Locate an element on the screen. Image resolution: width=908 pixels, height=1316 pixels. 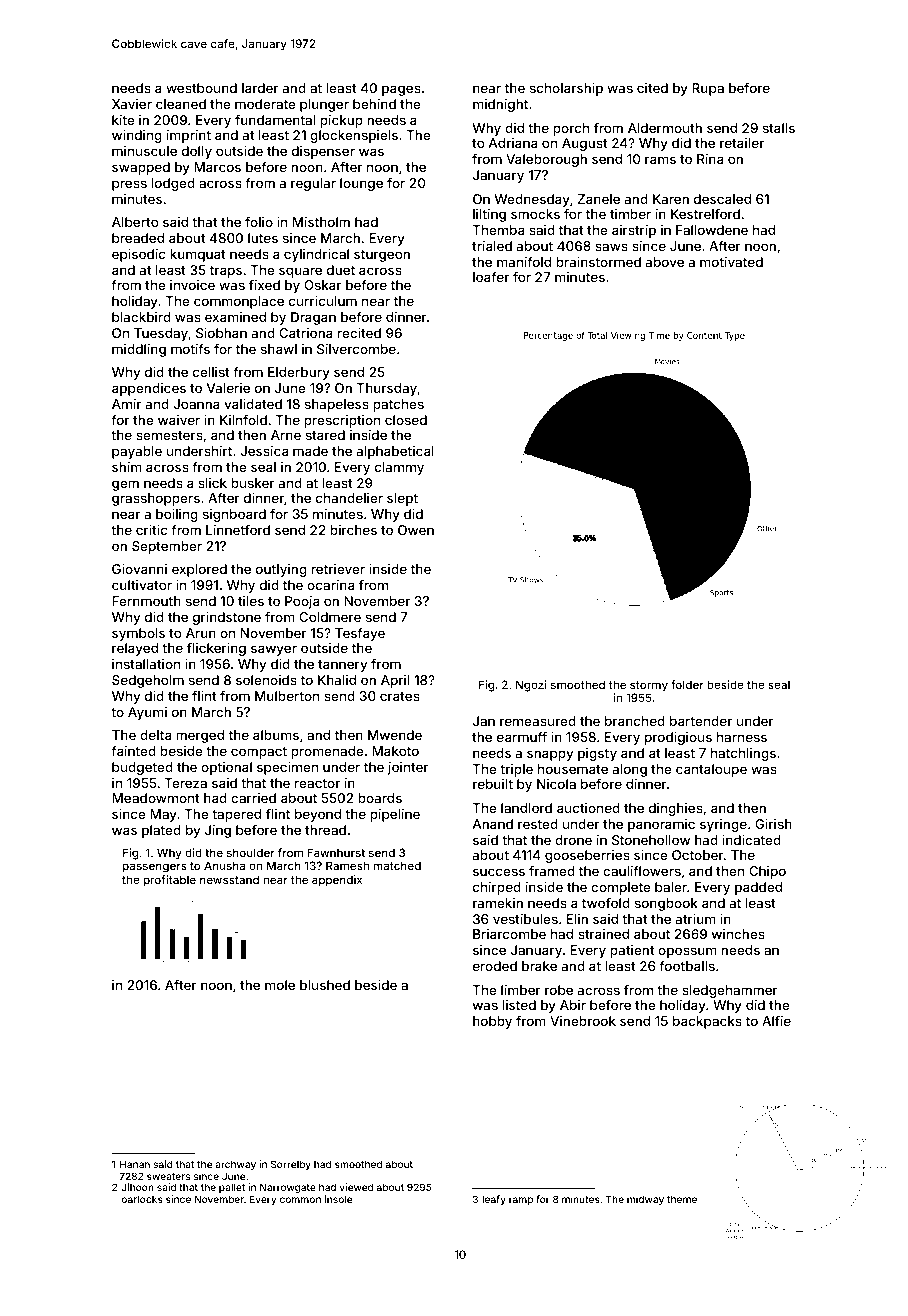
stormy is located at coordinates (649, 686).
